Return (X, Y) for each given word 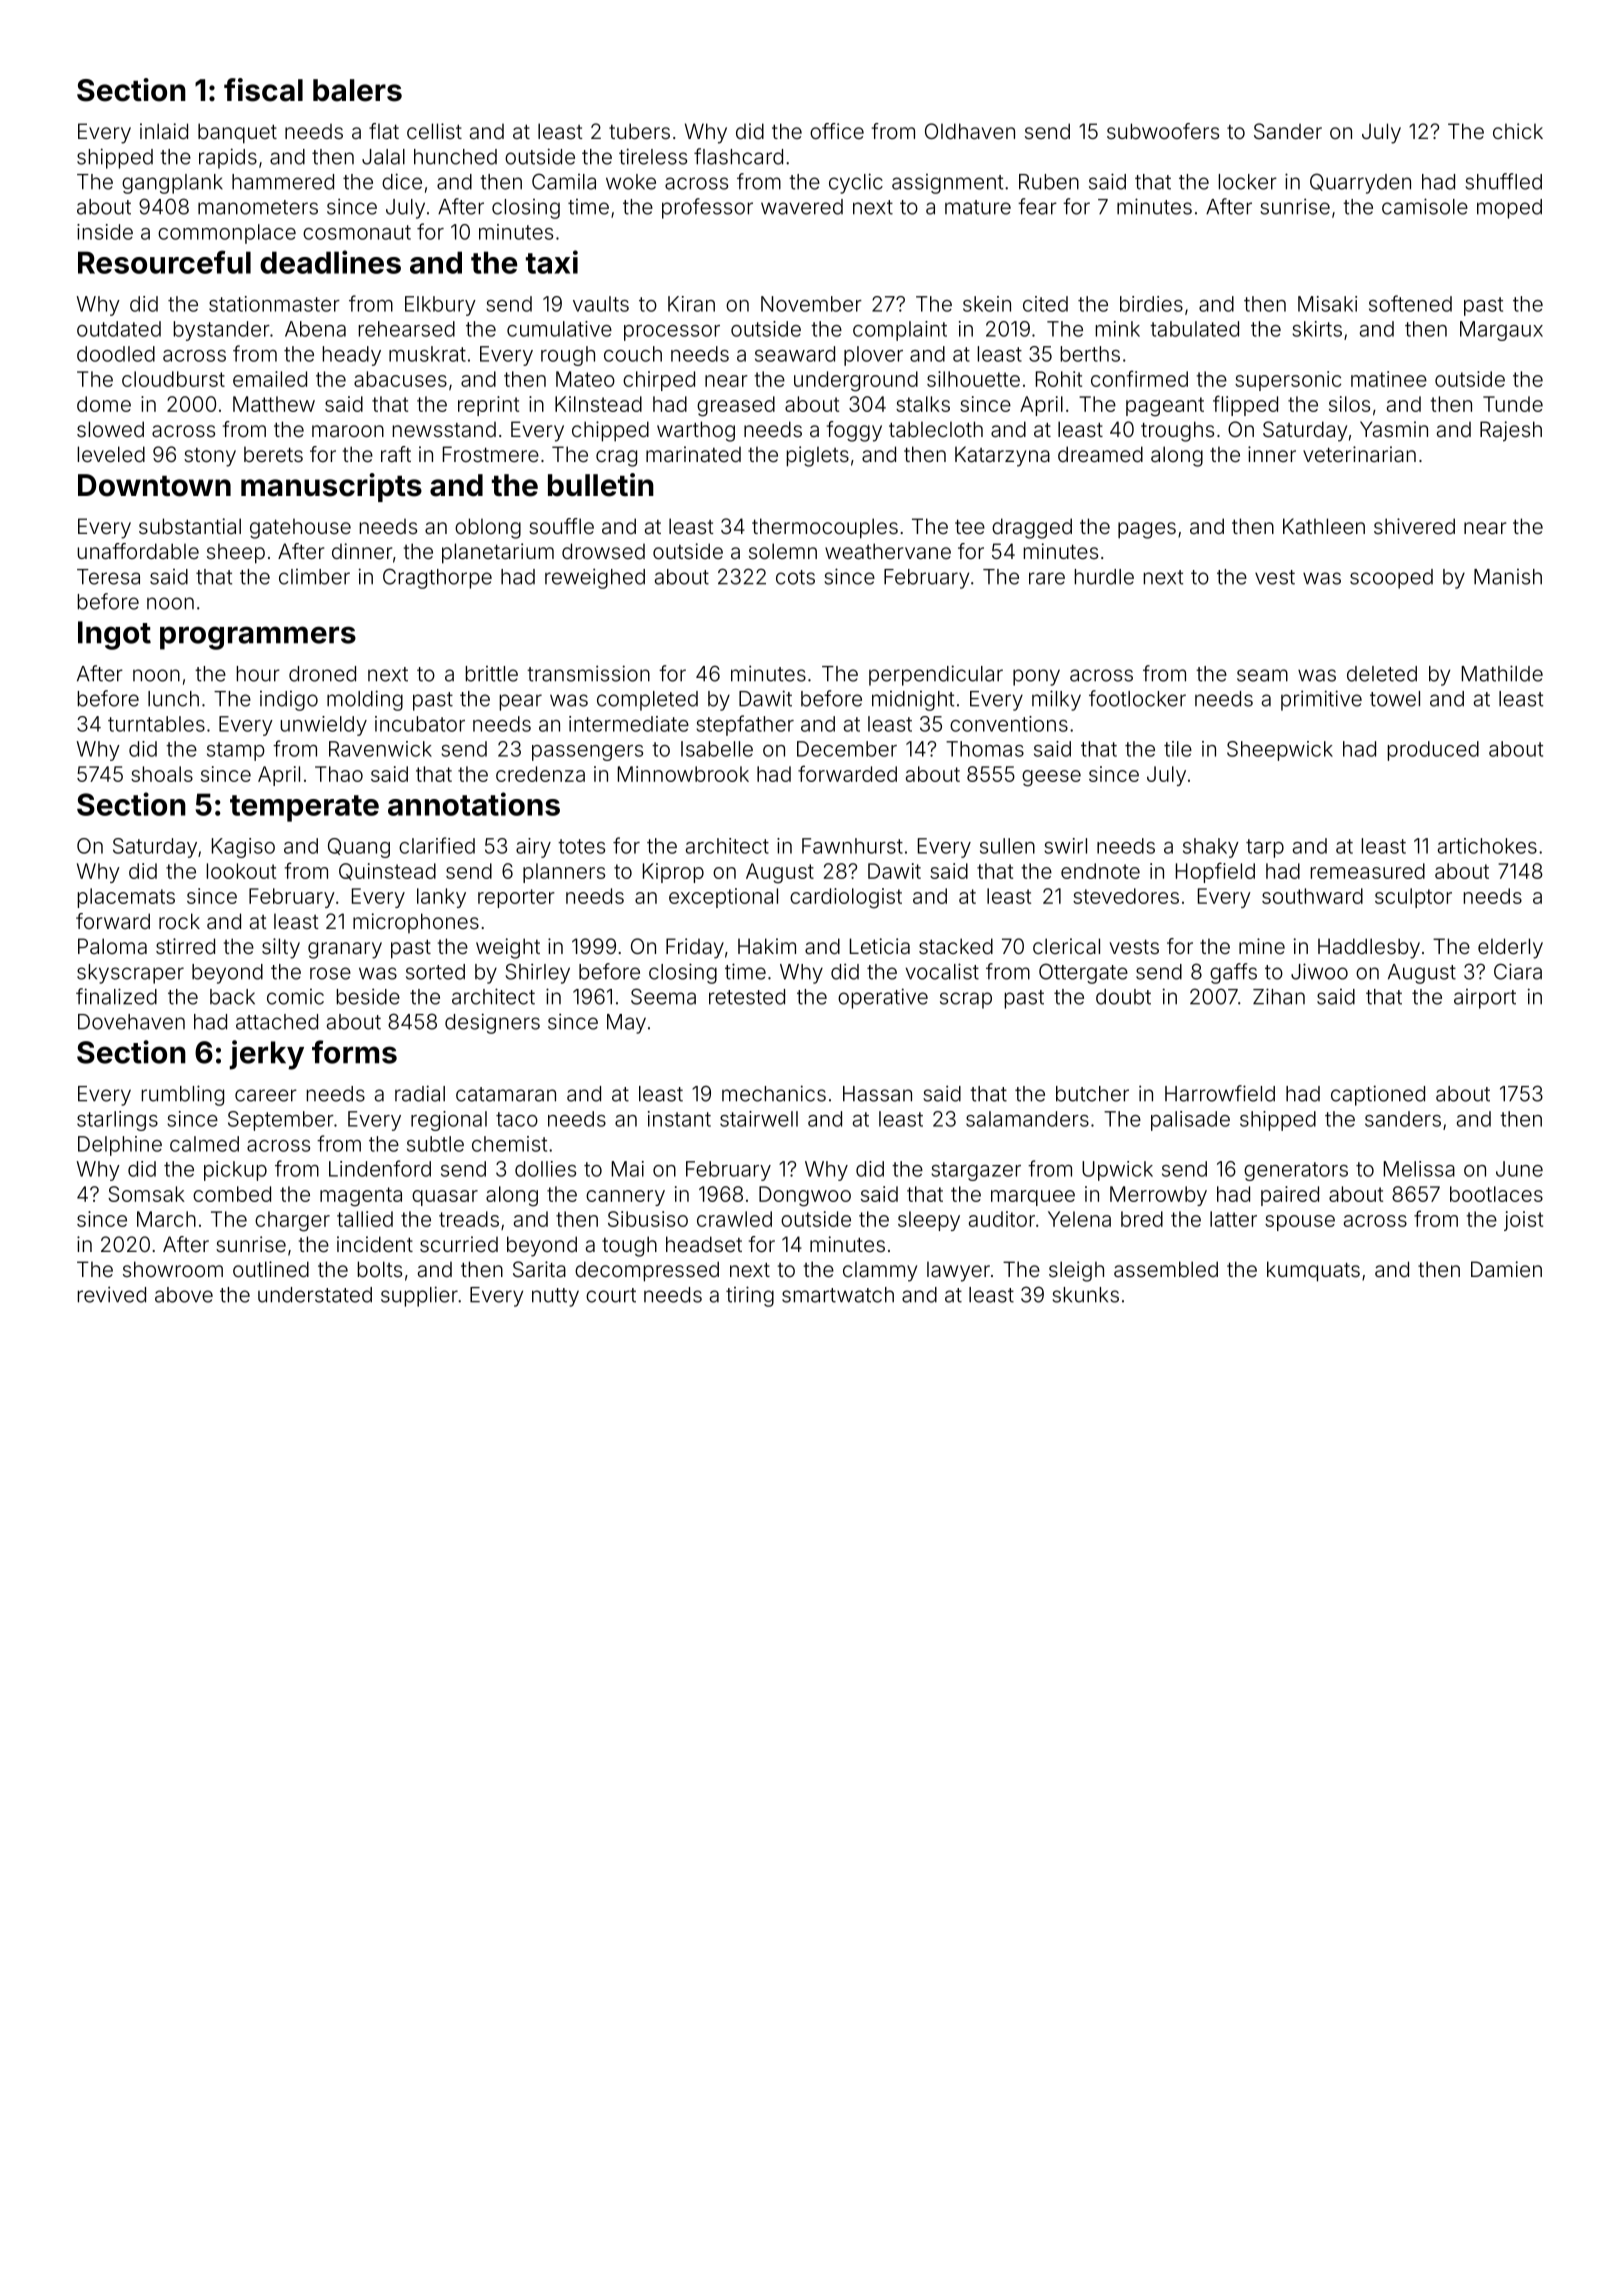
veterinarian (1359, 454)
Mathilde (1502, 673)
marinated (693, 454)
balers (357, 90)
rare (1047, 578)
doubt (1123, 997)
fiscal (263, 90)
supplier (419, 1296)
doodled (116, 354)
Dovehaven (131, 1022)
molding (365, 700)
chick (1518, 131)
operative (883, 998)
